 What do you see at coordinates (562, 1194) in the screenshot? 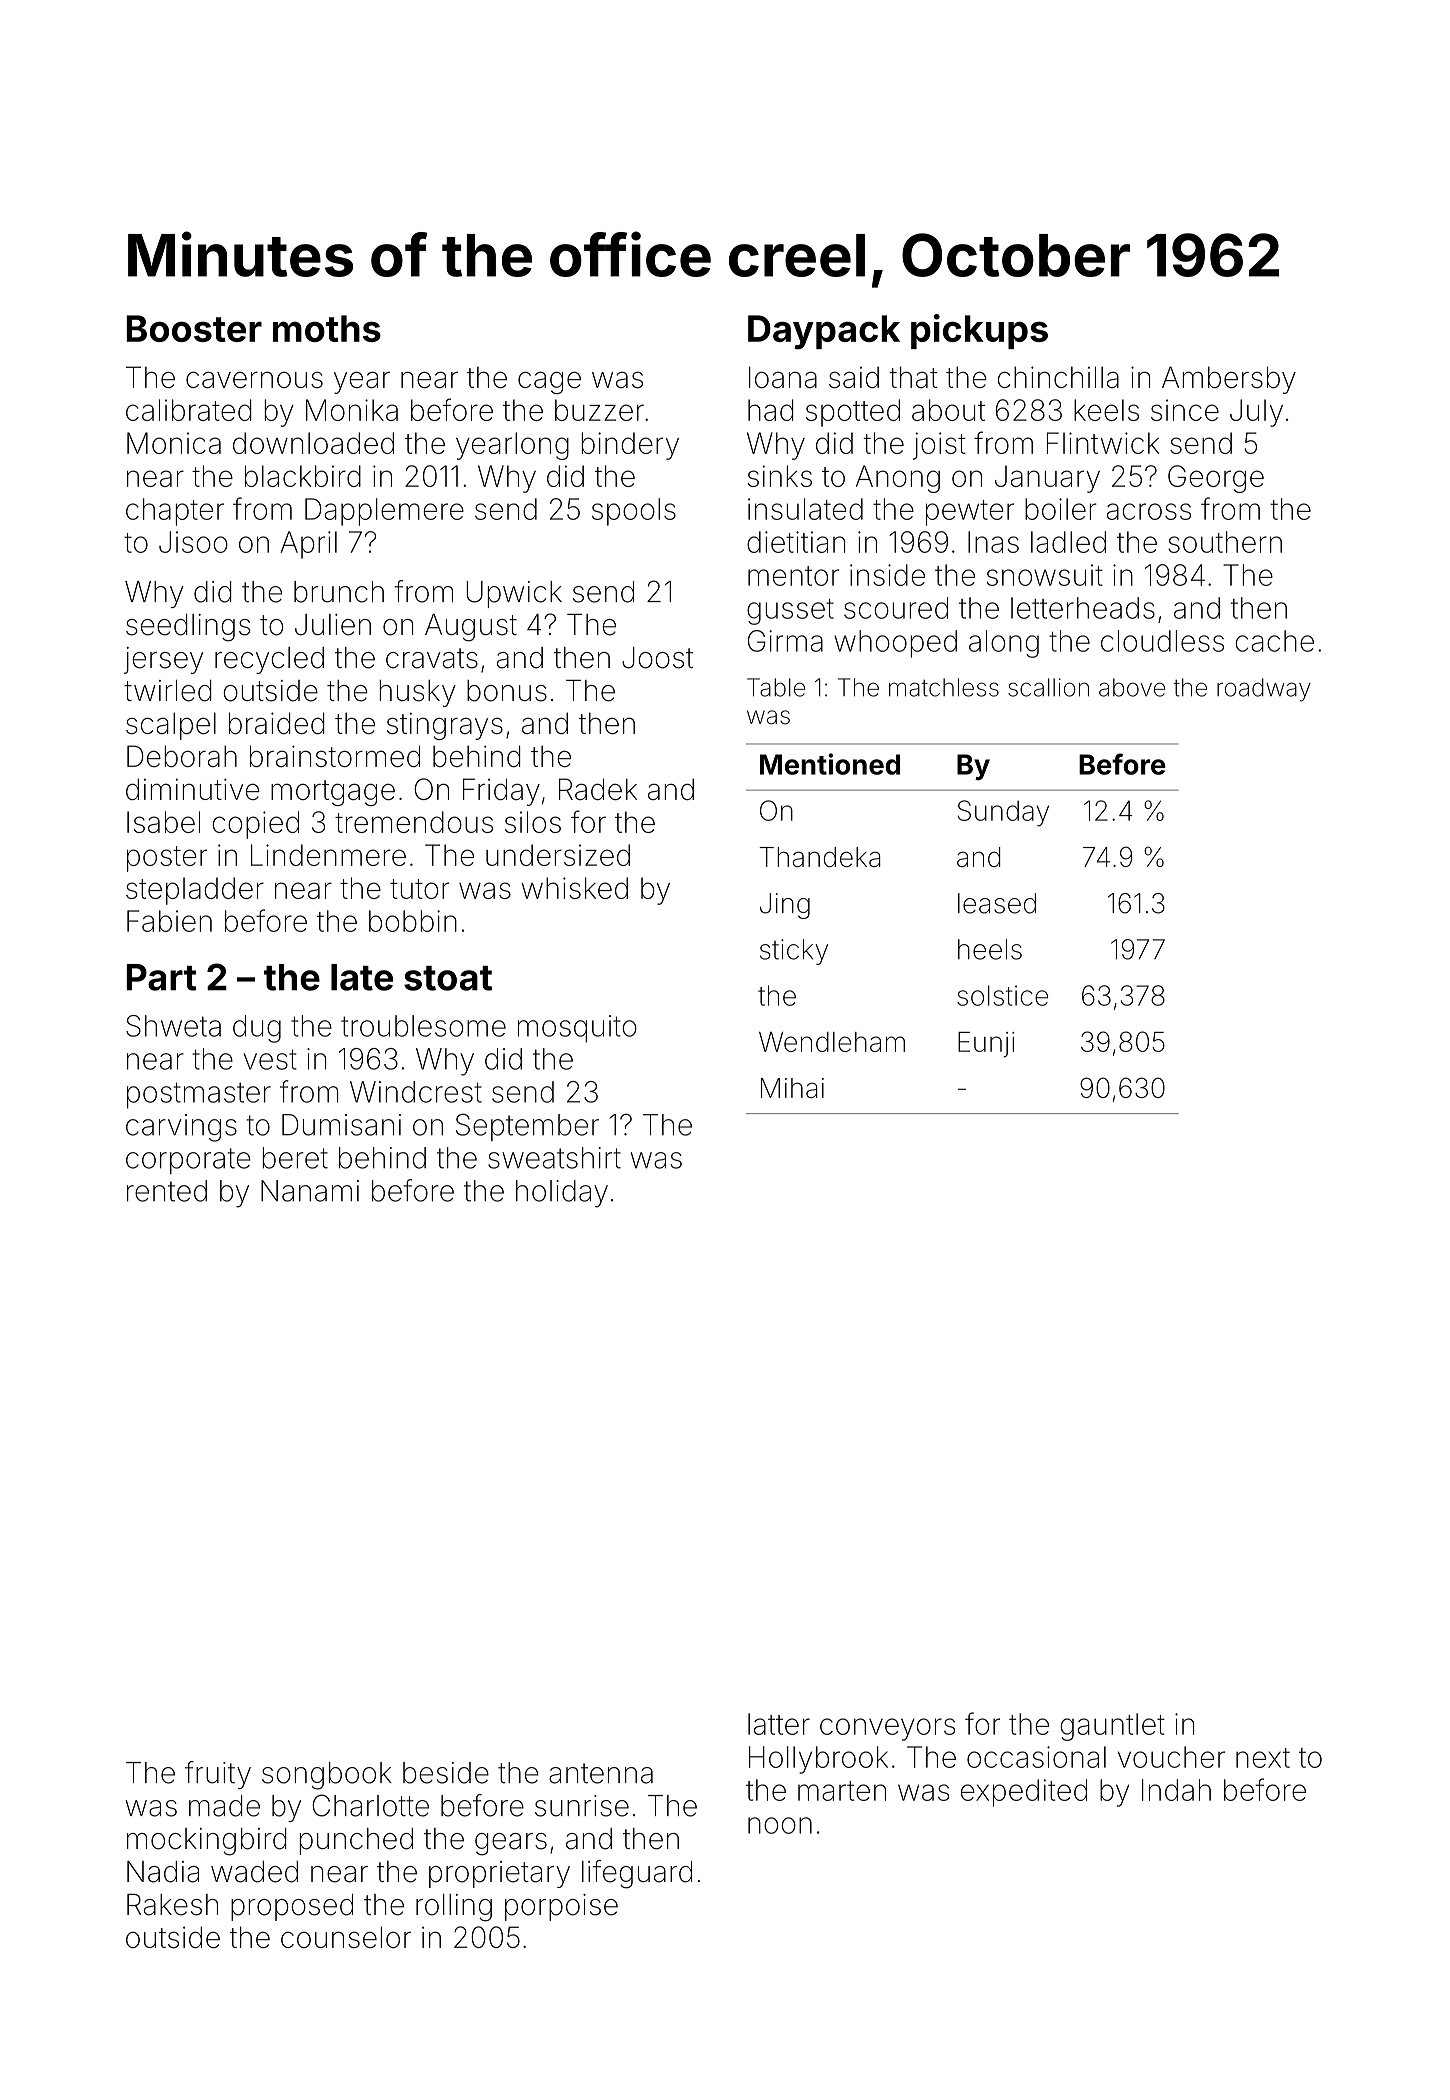
I see `holiday` at bounding box center [562, 1194].
